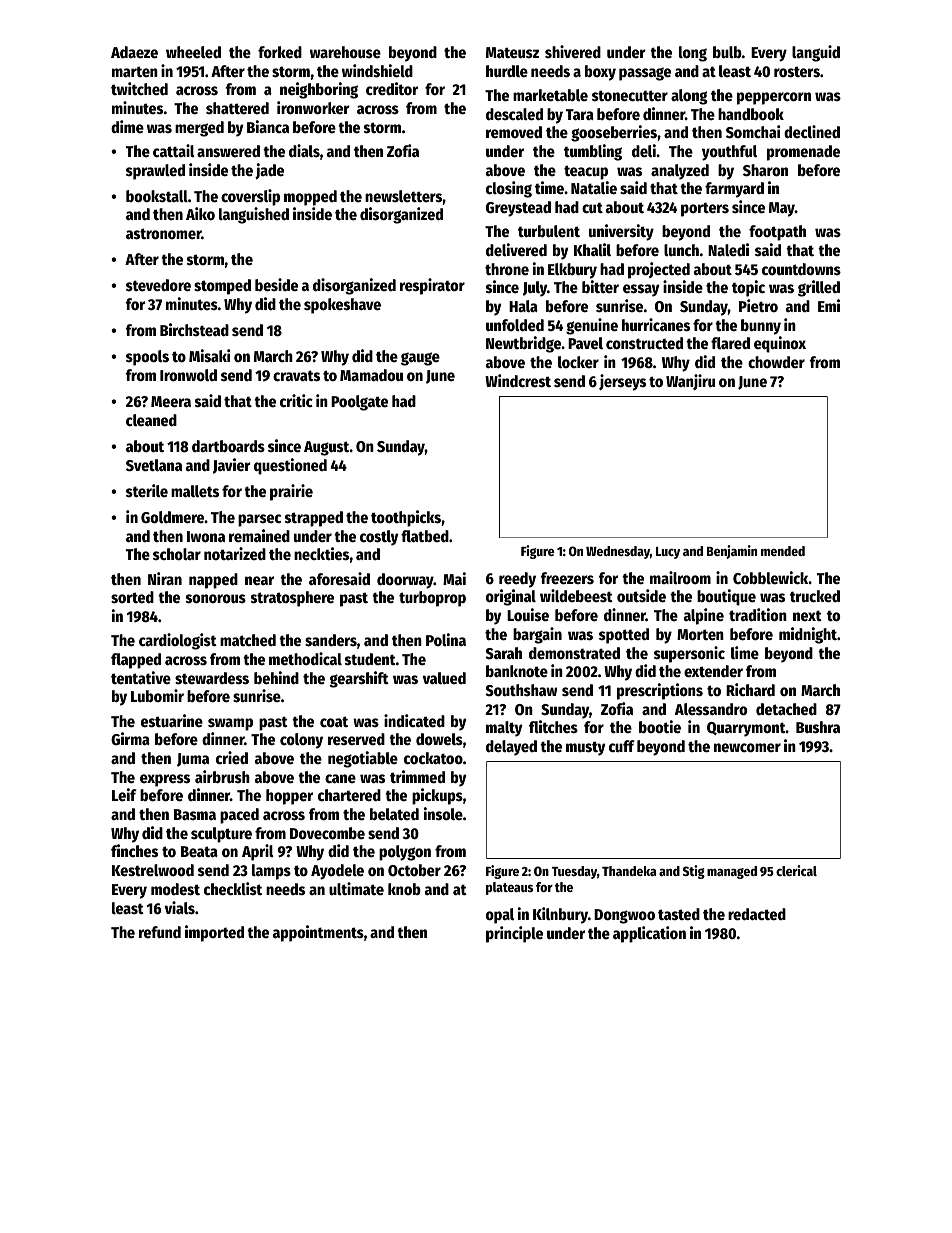 This screenshot has width=952, height=1233. Describe the element at coordinates (518, 381) in the screenshot. I see `Windcrest` at that location.
